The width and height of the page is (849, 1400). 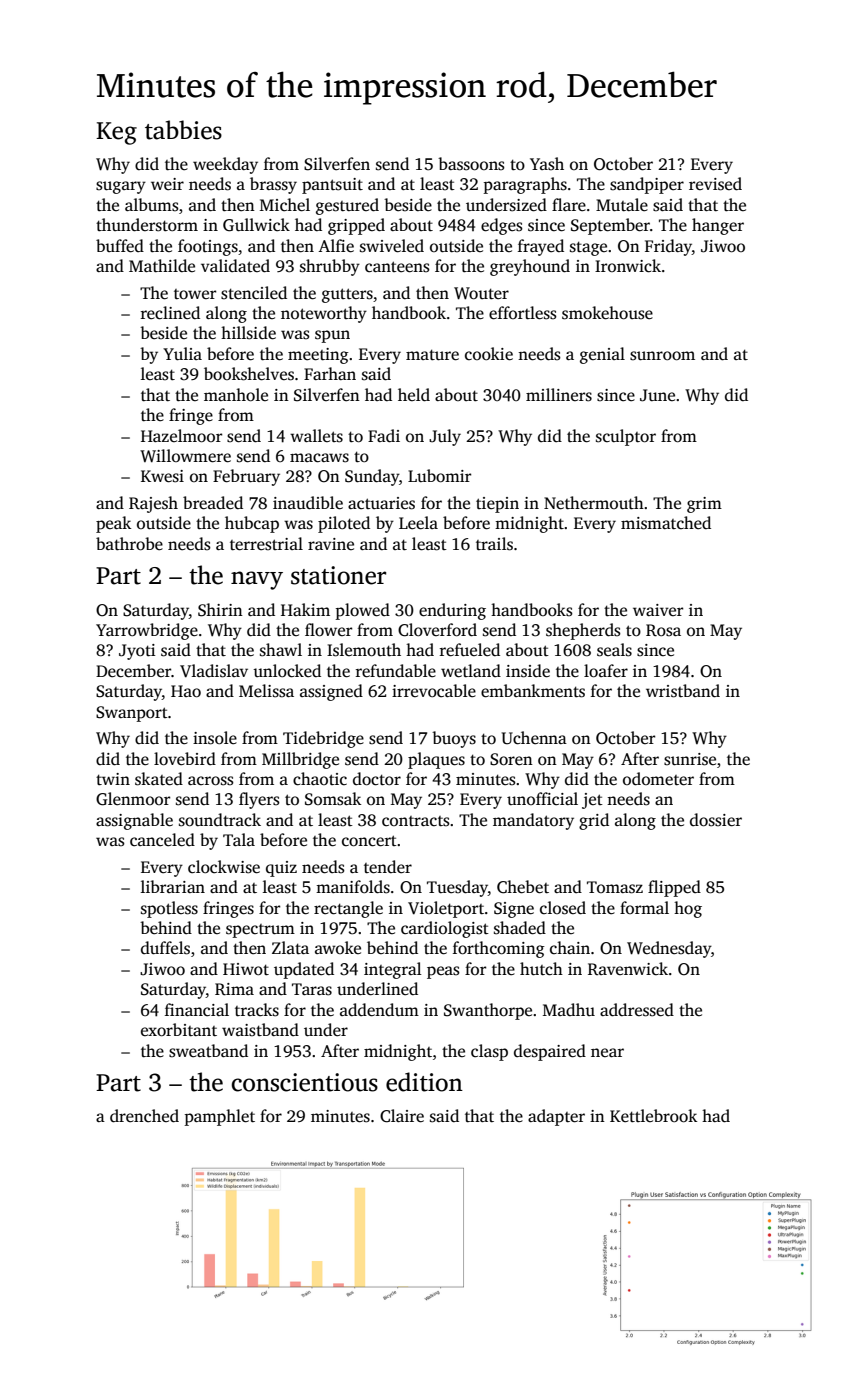 I want to click on mature, so click(x=432, y=355).
